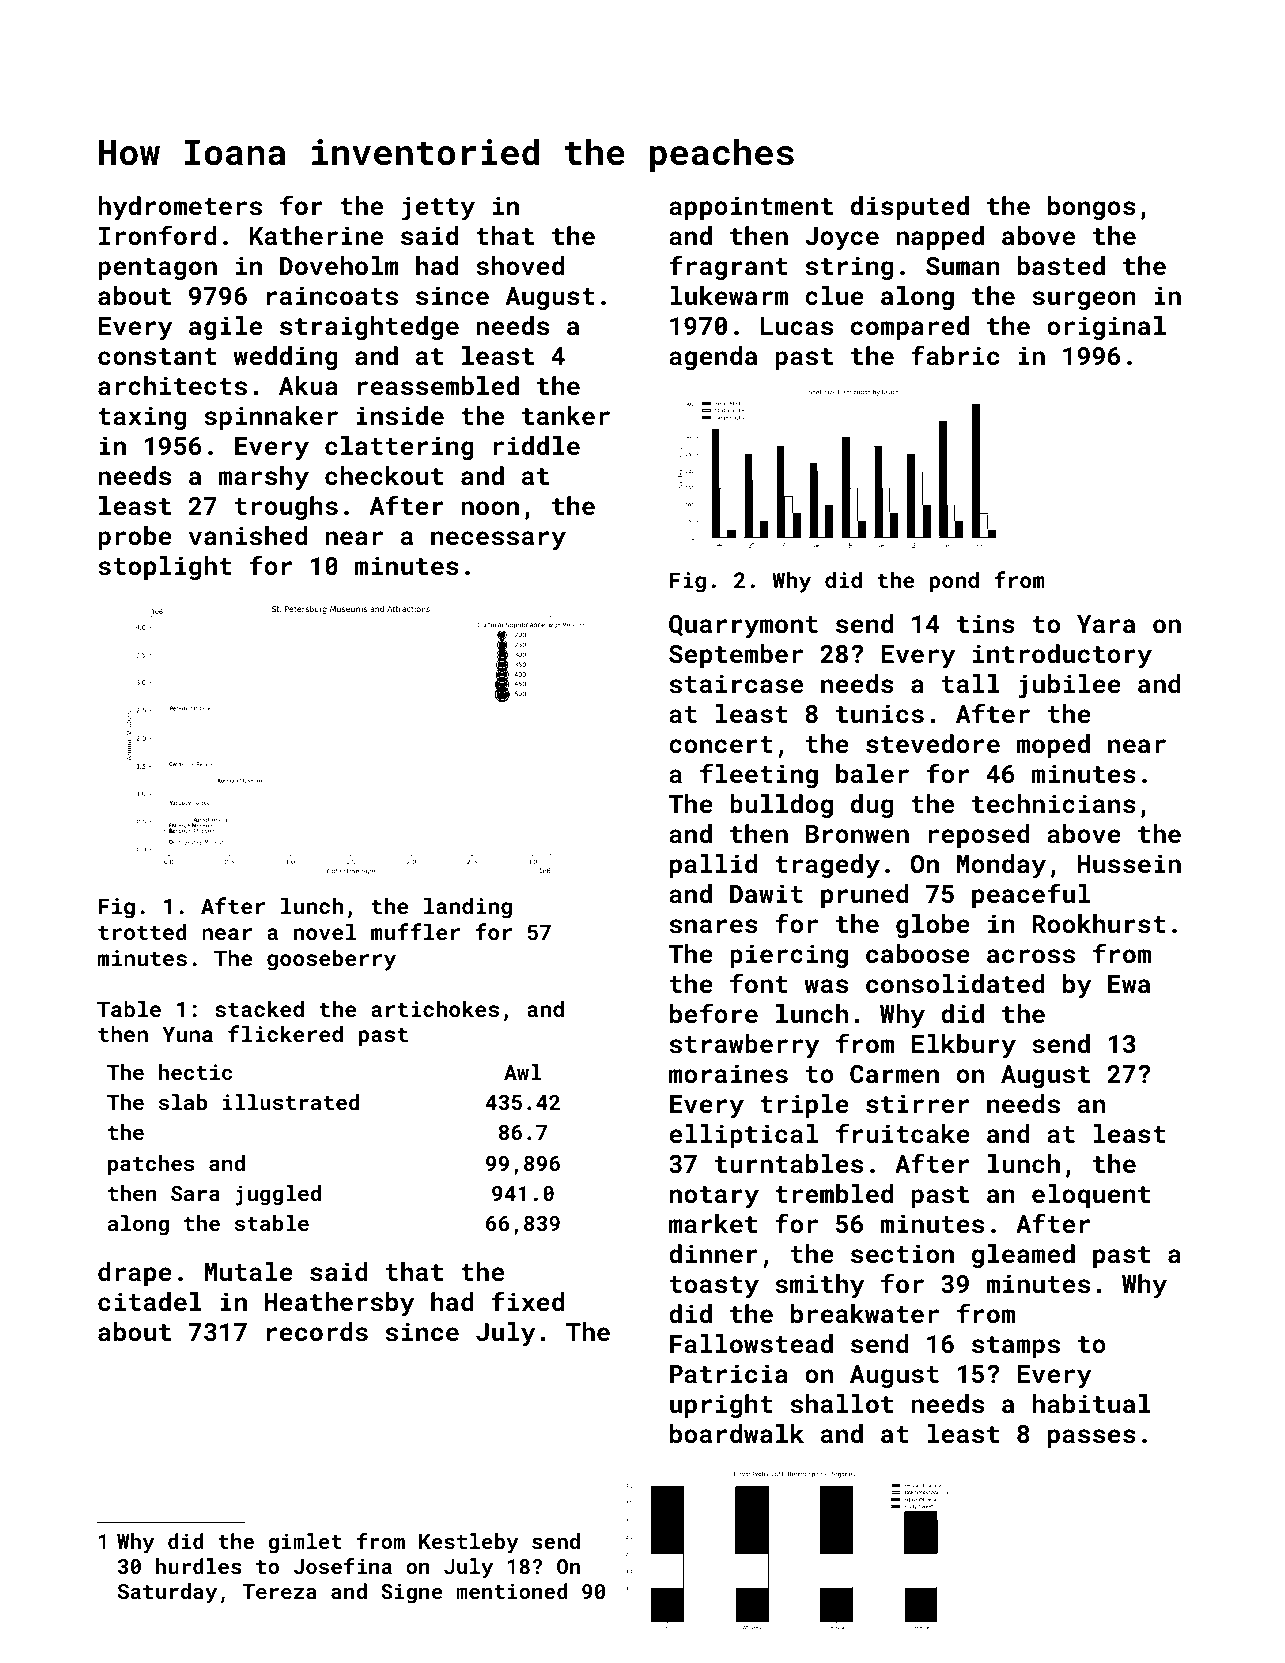 Image resolution: width=1285 pixels, height=1663 pixels. What do you see at coordinates (332, 295) in the screenshot?
I see `raincoats` at bounding box center [332, 295].
